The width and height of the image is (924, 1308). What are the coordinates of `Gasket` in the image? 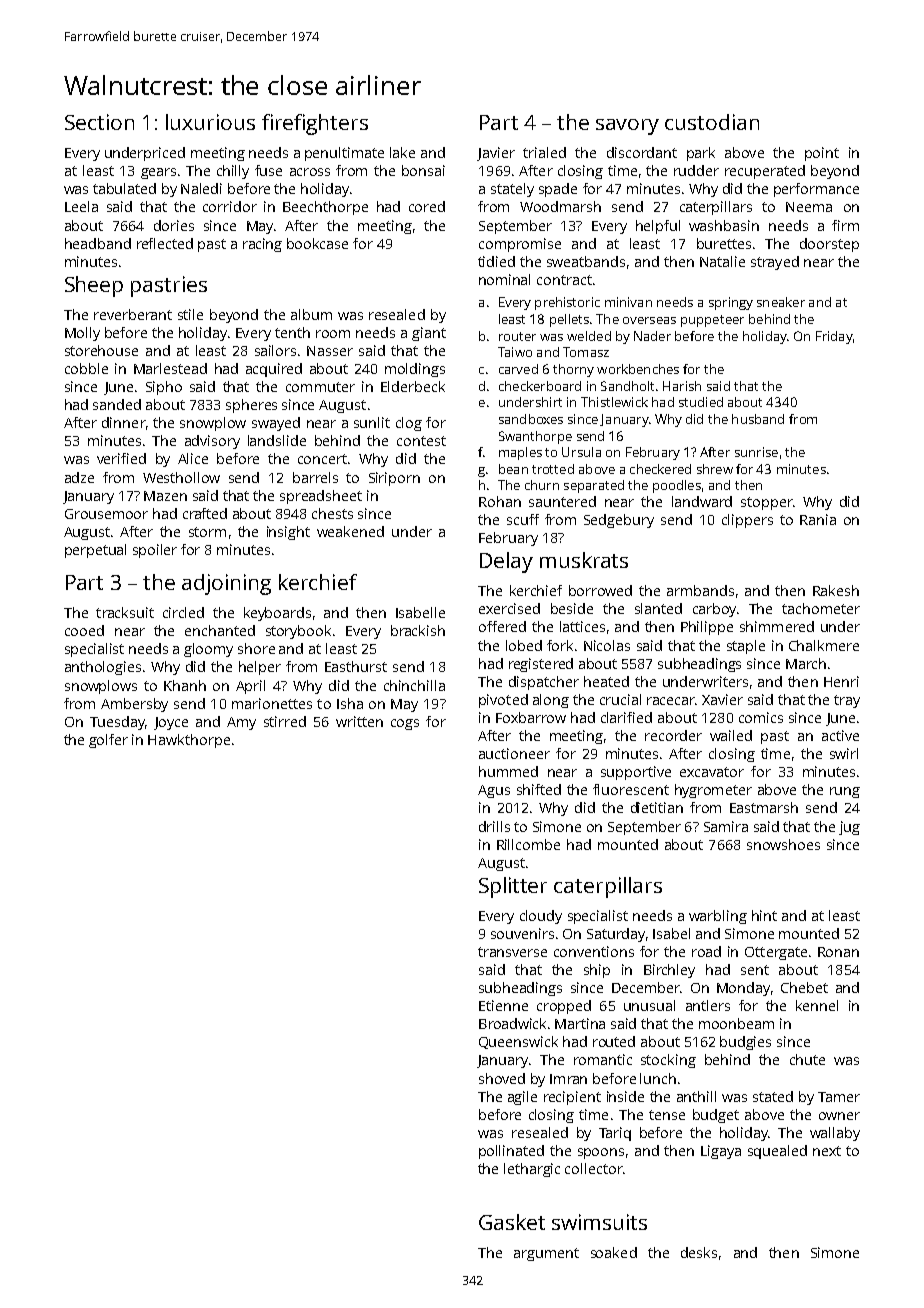 It's located at (512, 1222).
